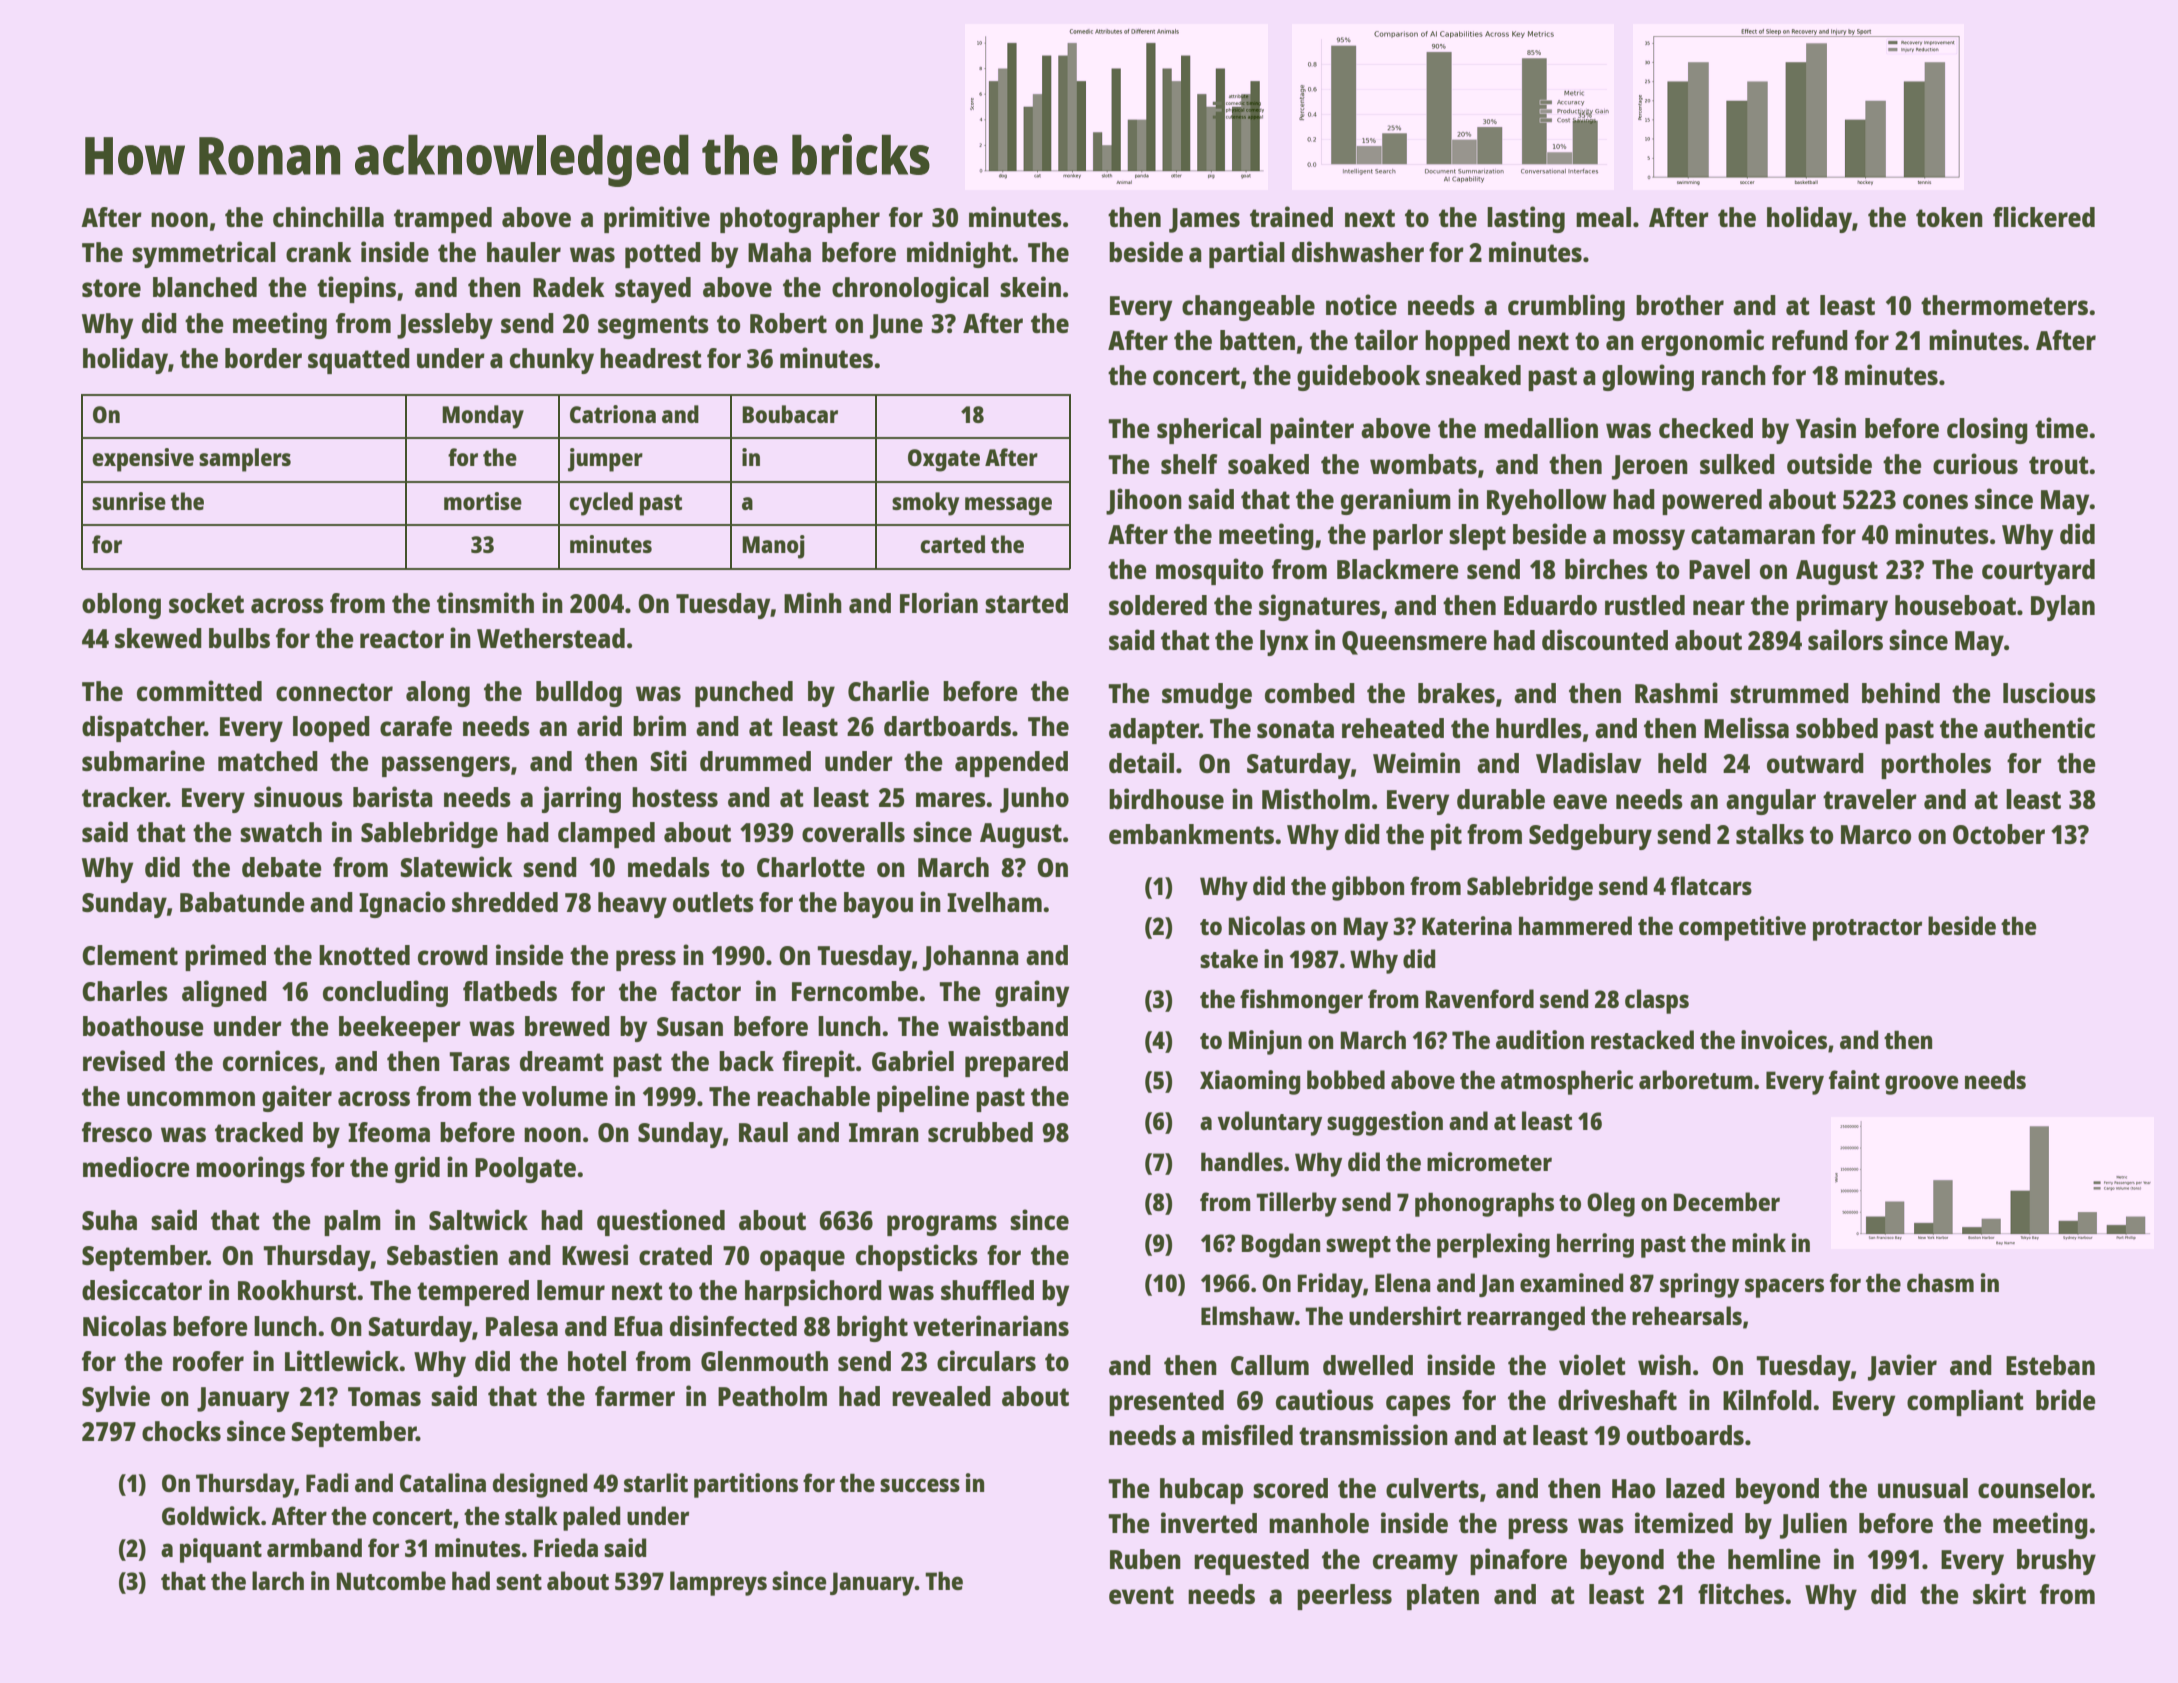 The width and height of the page is (2178, 1683). Describe the element at coordinates (278, 1580) in the page. I see `larch` at that location.
